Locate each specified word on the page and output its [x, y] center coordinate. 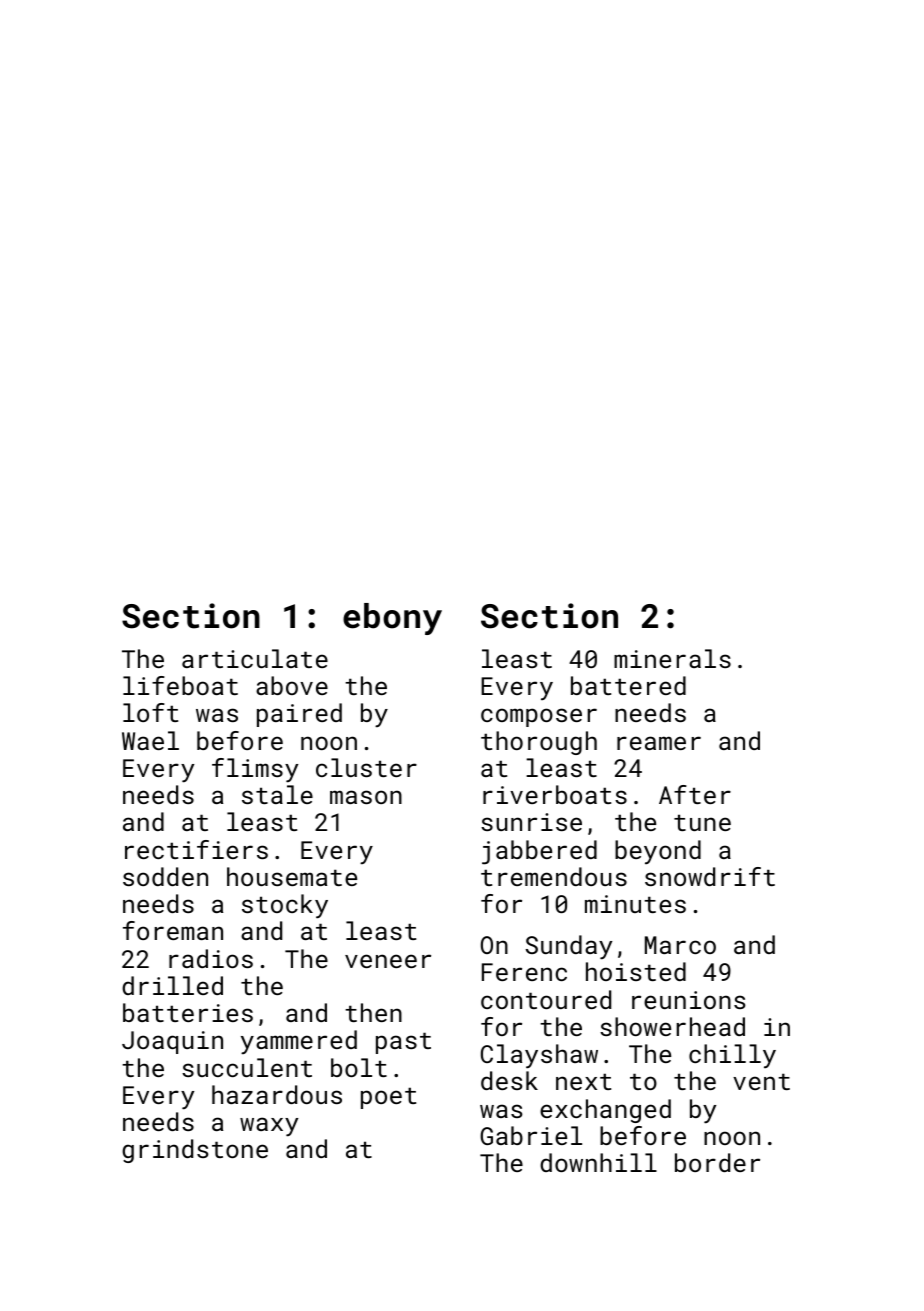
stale [277, 794]
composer [539, 717]
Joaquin [172, 1042]
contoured [546, 999]
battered [628, 685]
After [695, 794]
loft [150, 712]
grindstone [195, 1151]
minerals [672, 658]
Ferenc [524, 972]
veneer [388, 961]
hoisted [636, 971]
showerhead [672, 1026]
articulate [255, 658]
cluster [366, 767]
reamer [659, 743]
